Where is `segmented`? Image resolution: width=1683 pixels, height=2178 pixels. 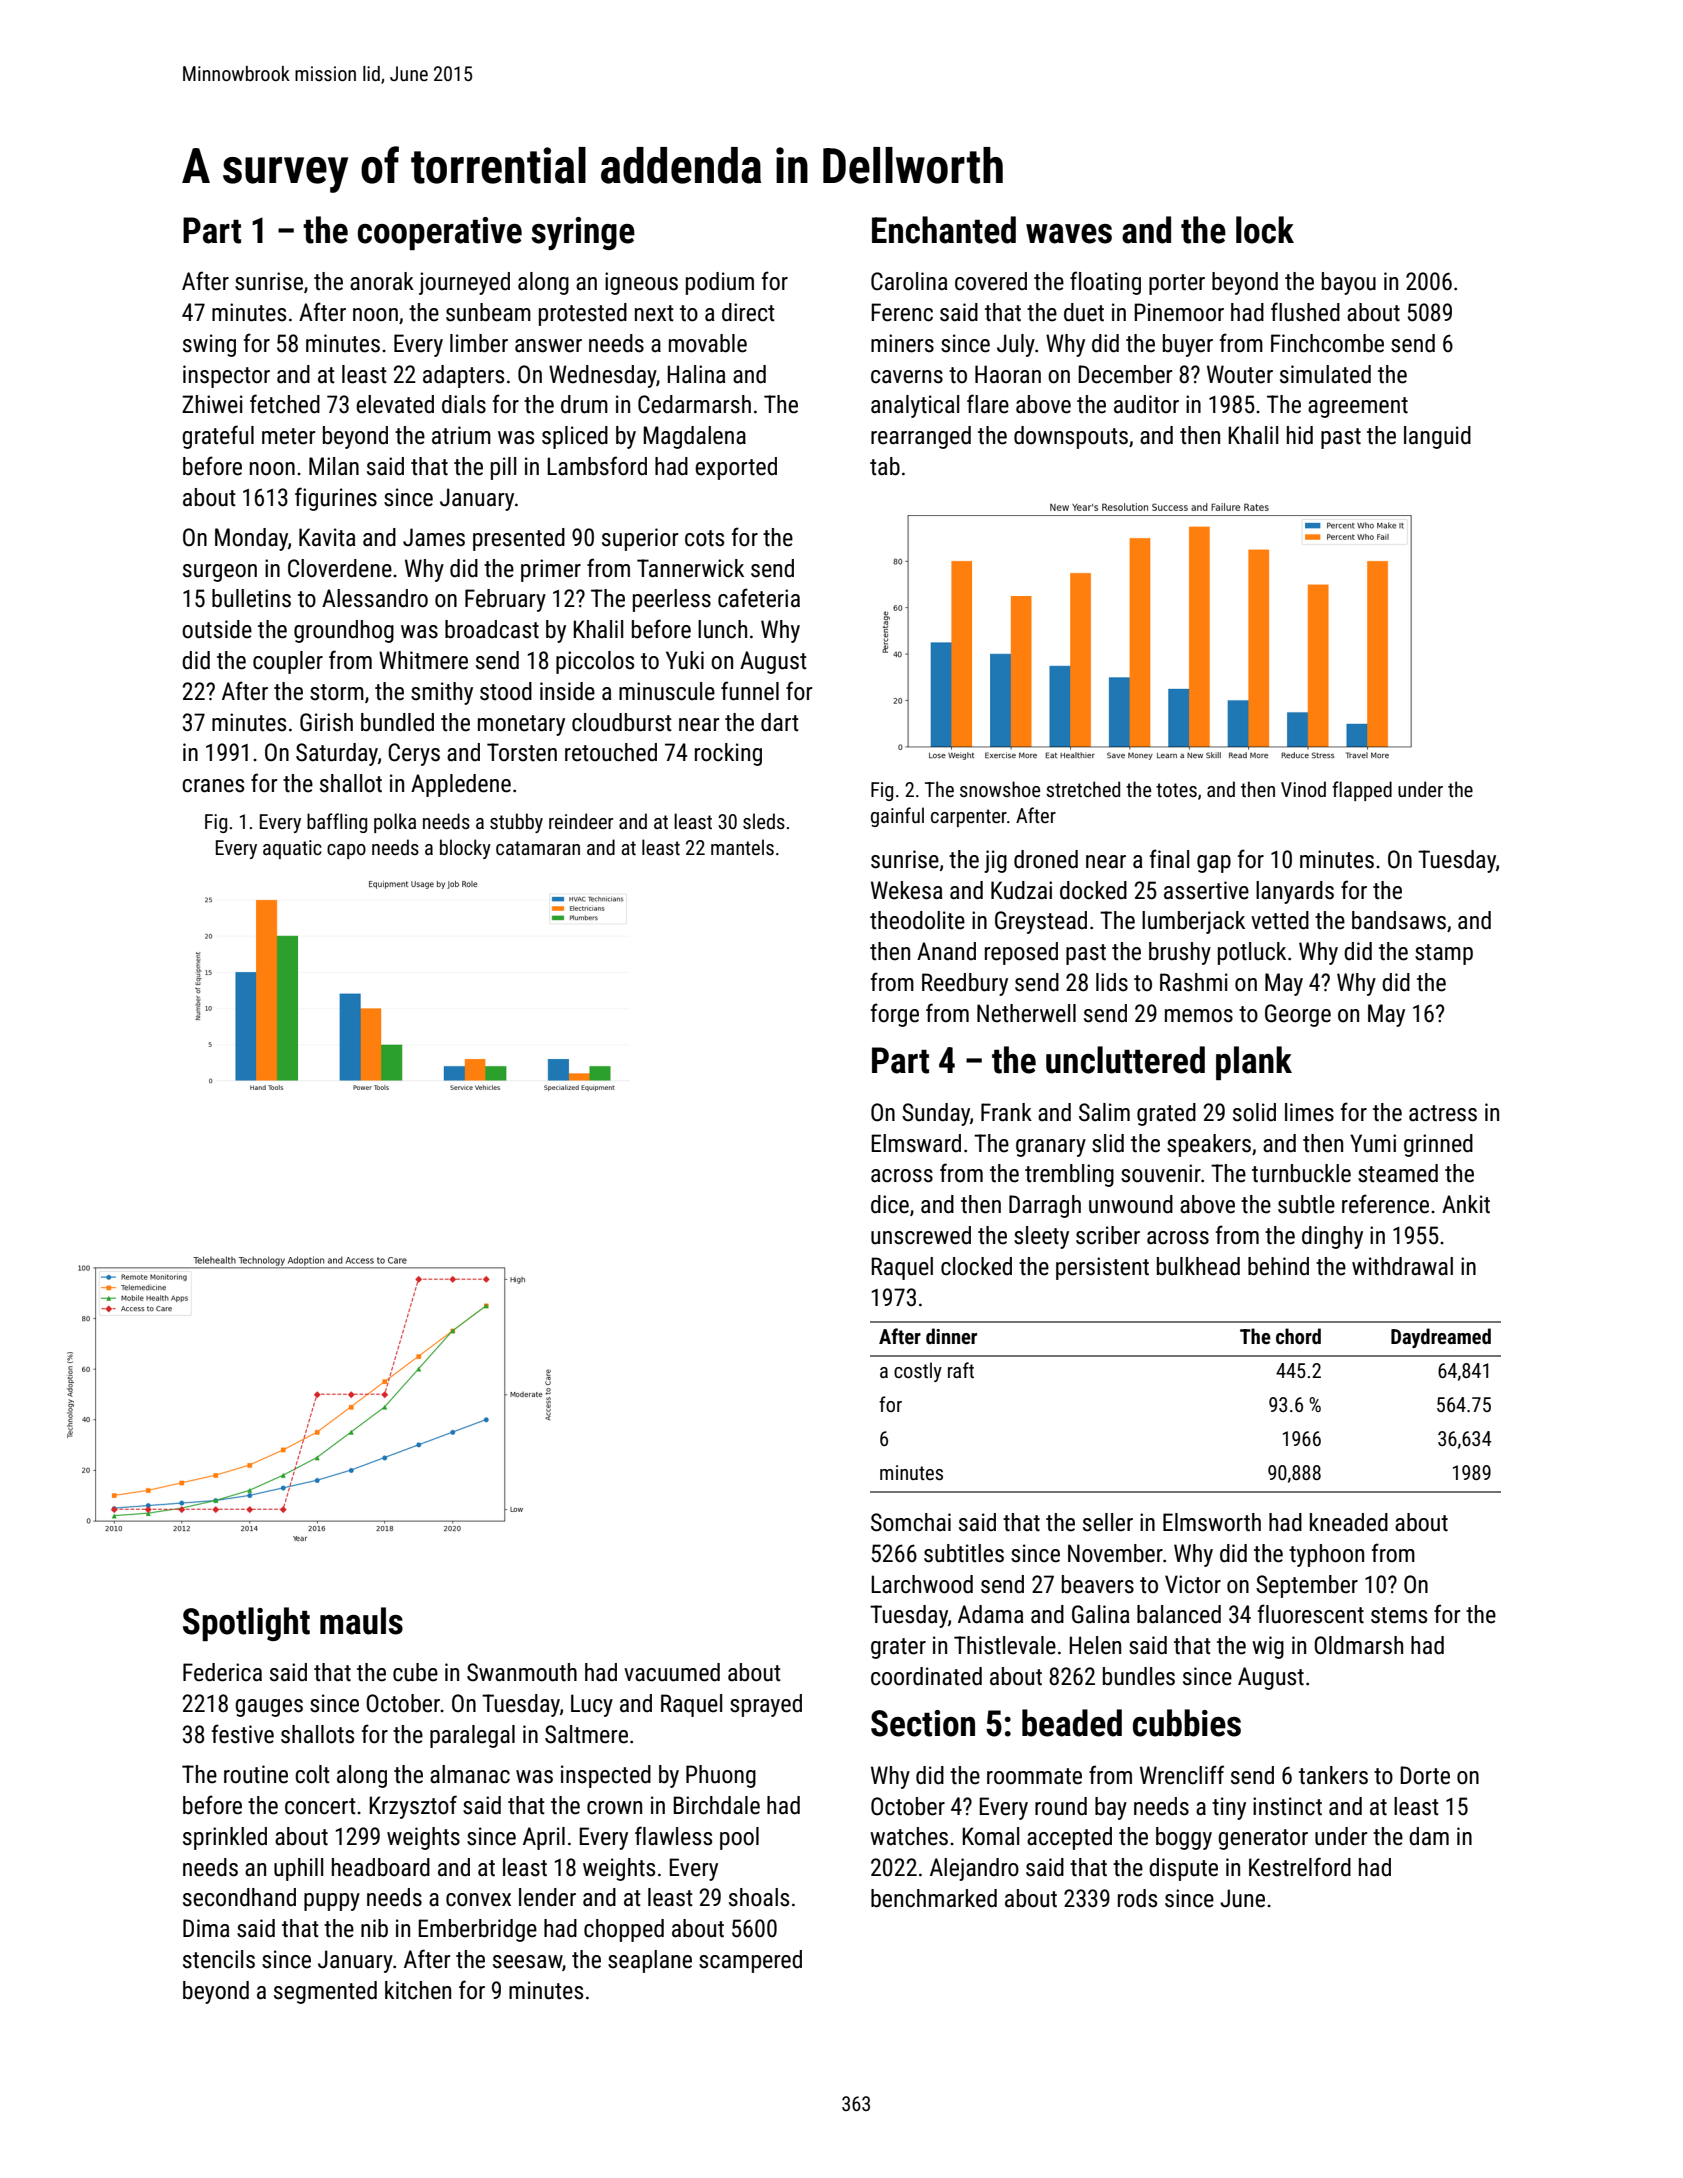
segmented is located at coordinates (325, 1992).
